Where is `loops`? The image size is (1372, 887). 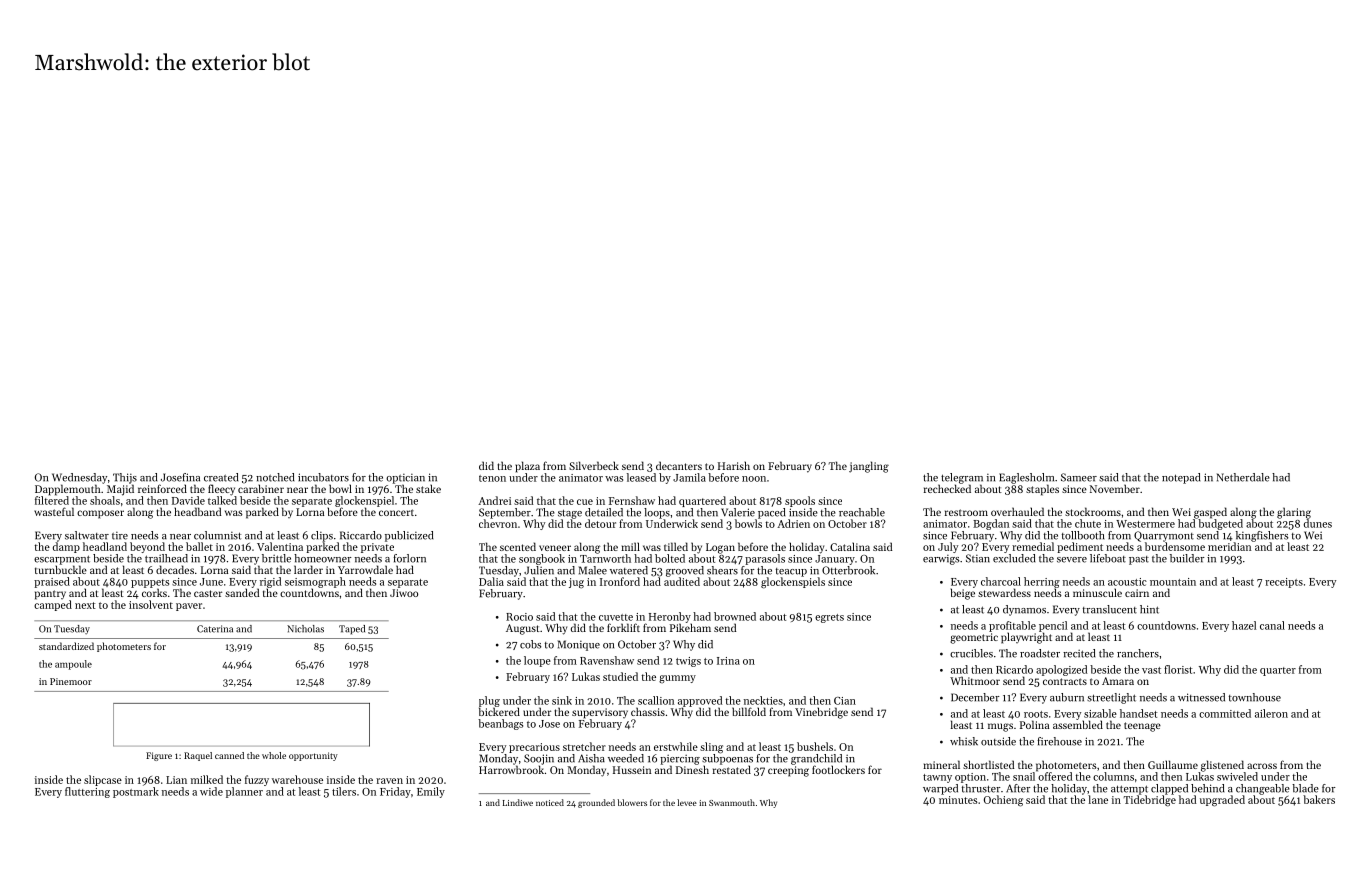
loops is located at coordinates (657, 513).
